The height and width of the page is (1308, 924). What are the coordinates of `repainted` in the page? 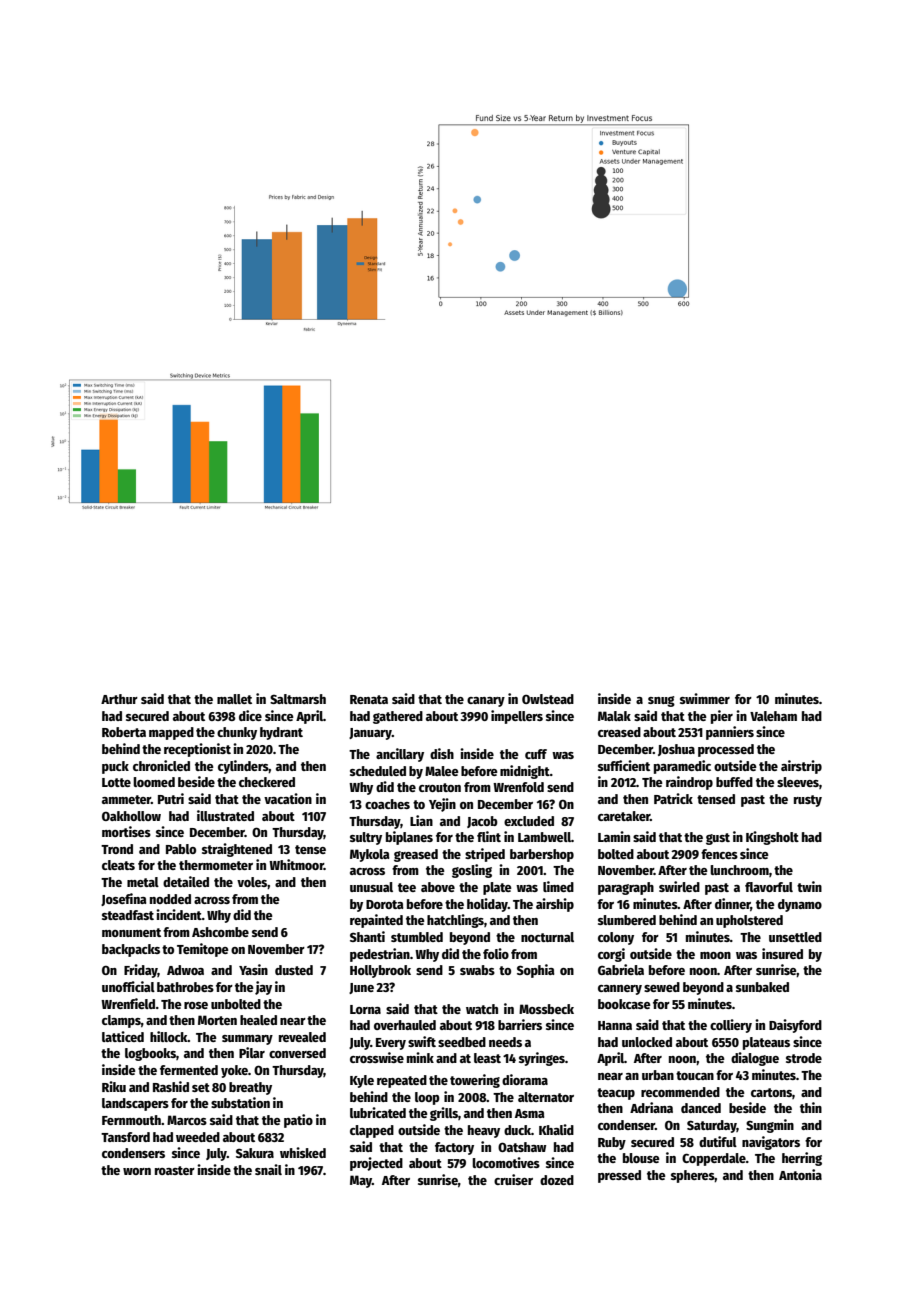 It's located at (376, 921).
